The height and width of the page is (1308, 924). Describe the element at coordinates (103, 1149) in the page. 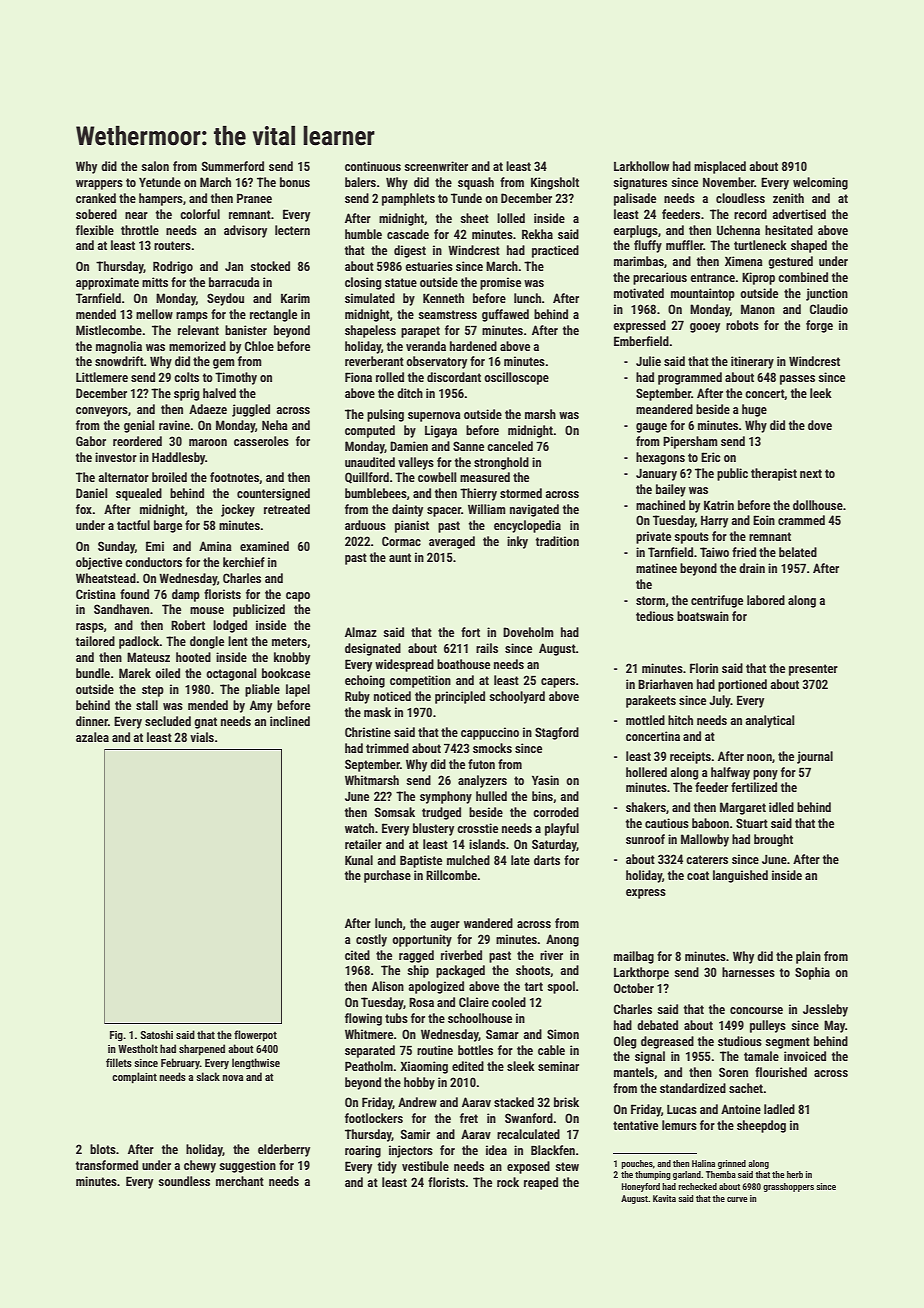

I see `blots` at that location.
